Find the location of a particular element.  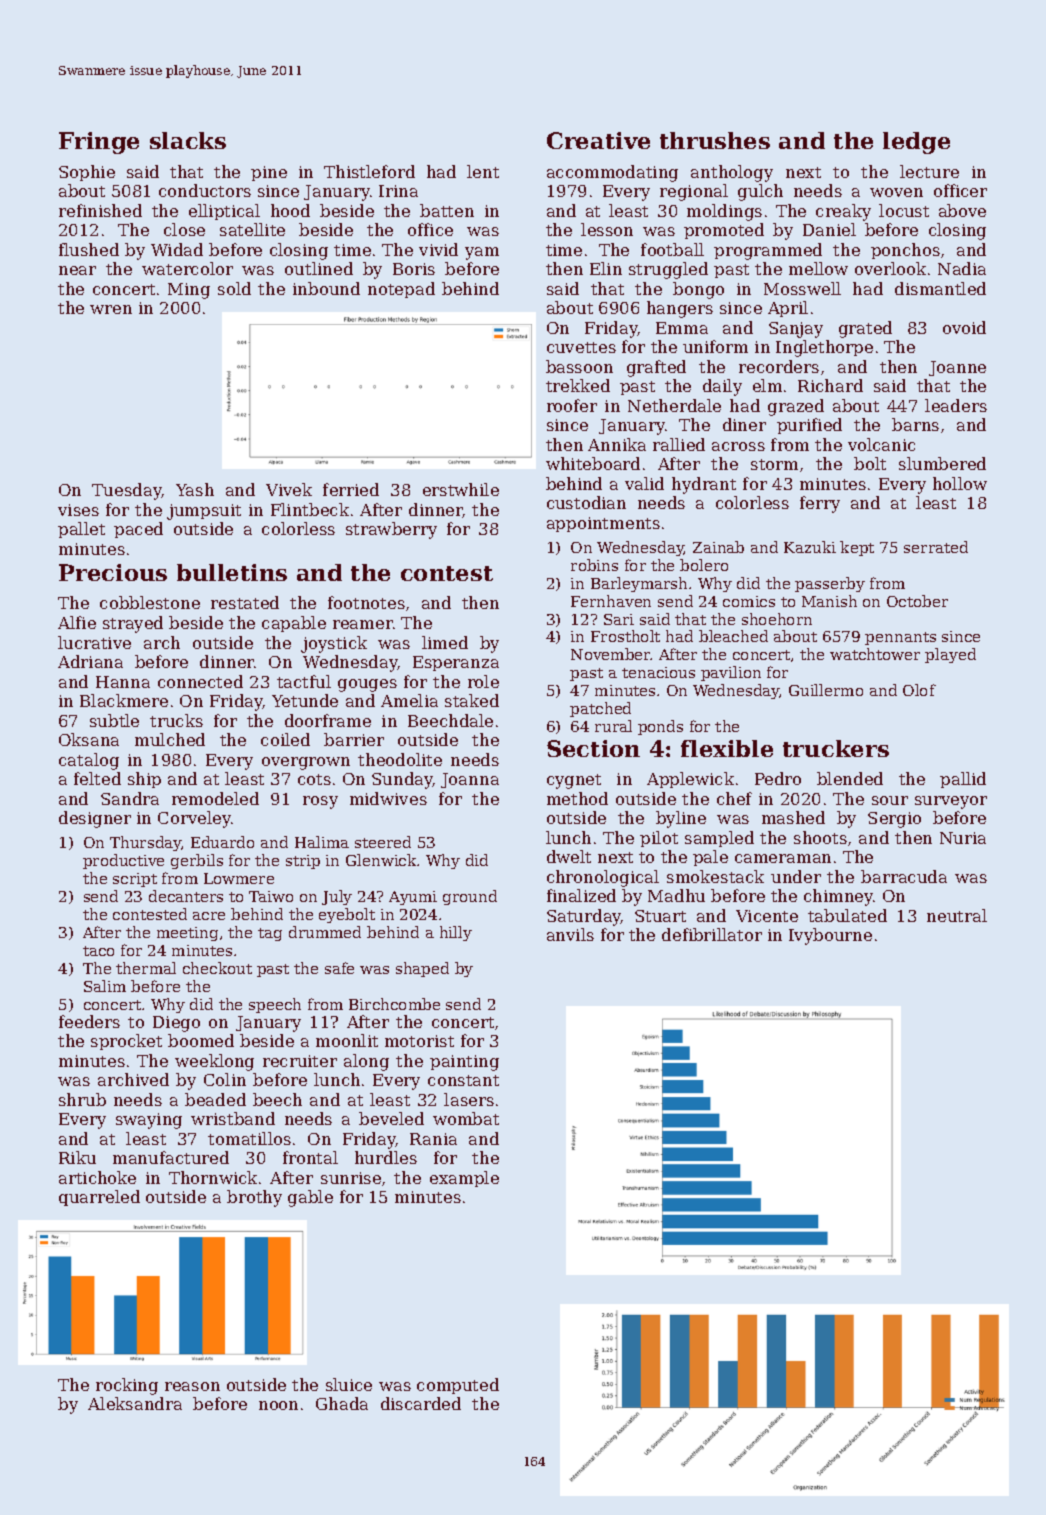

dwelt is located at coordinates (569, 856).
